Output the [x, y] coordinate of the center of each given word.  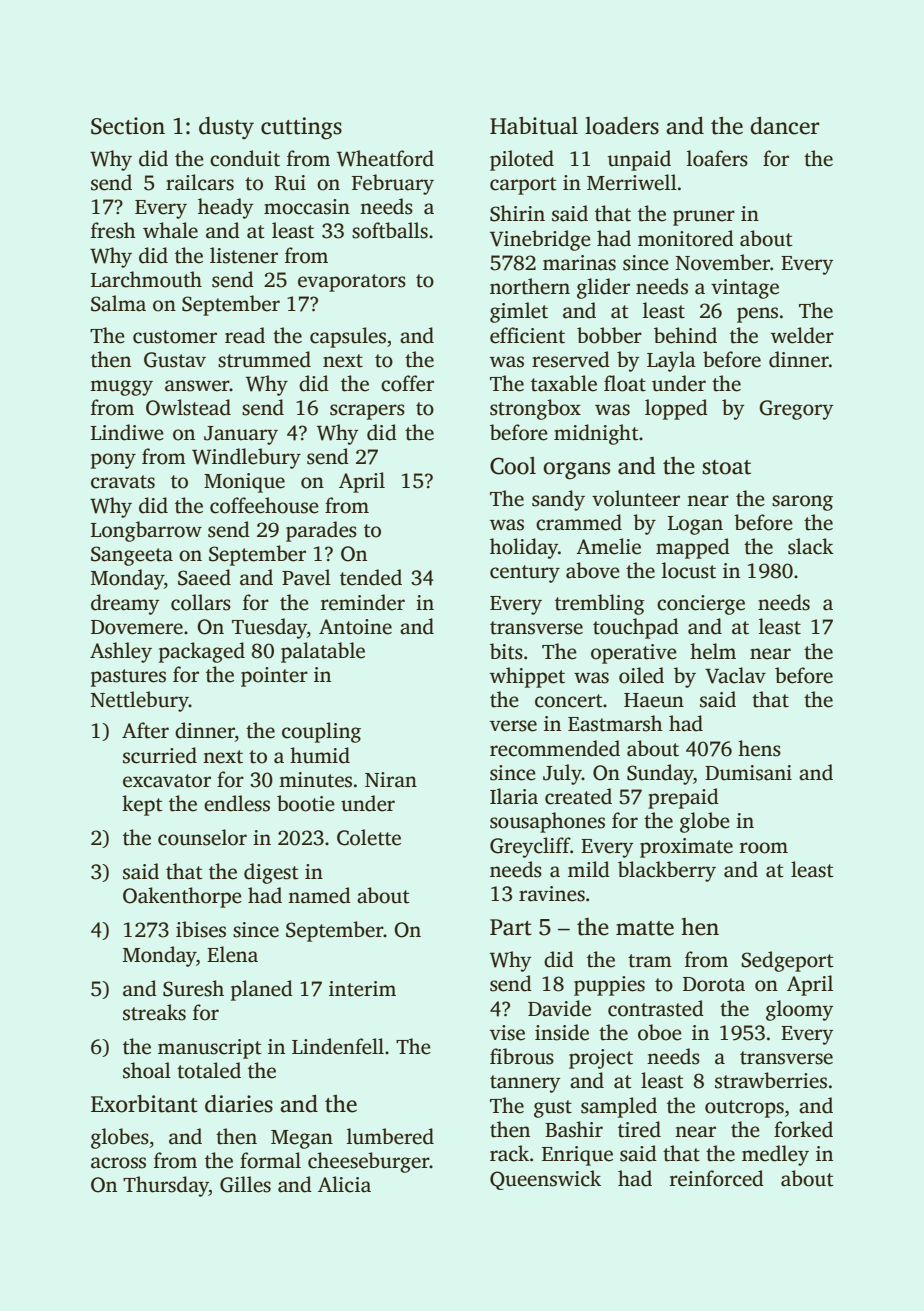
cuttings [301, 128]
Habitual [534, 126]
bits [506, 651]
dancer [785, 126]
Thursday [166, 1186]
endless [237, 803]
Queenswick [545, 1180]
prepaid [683, 798]
